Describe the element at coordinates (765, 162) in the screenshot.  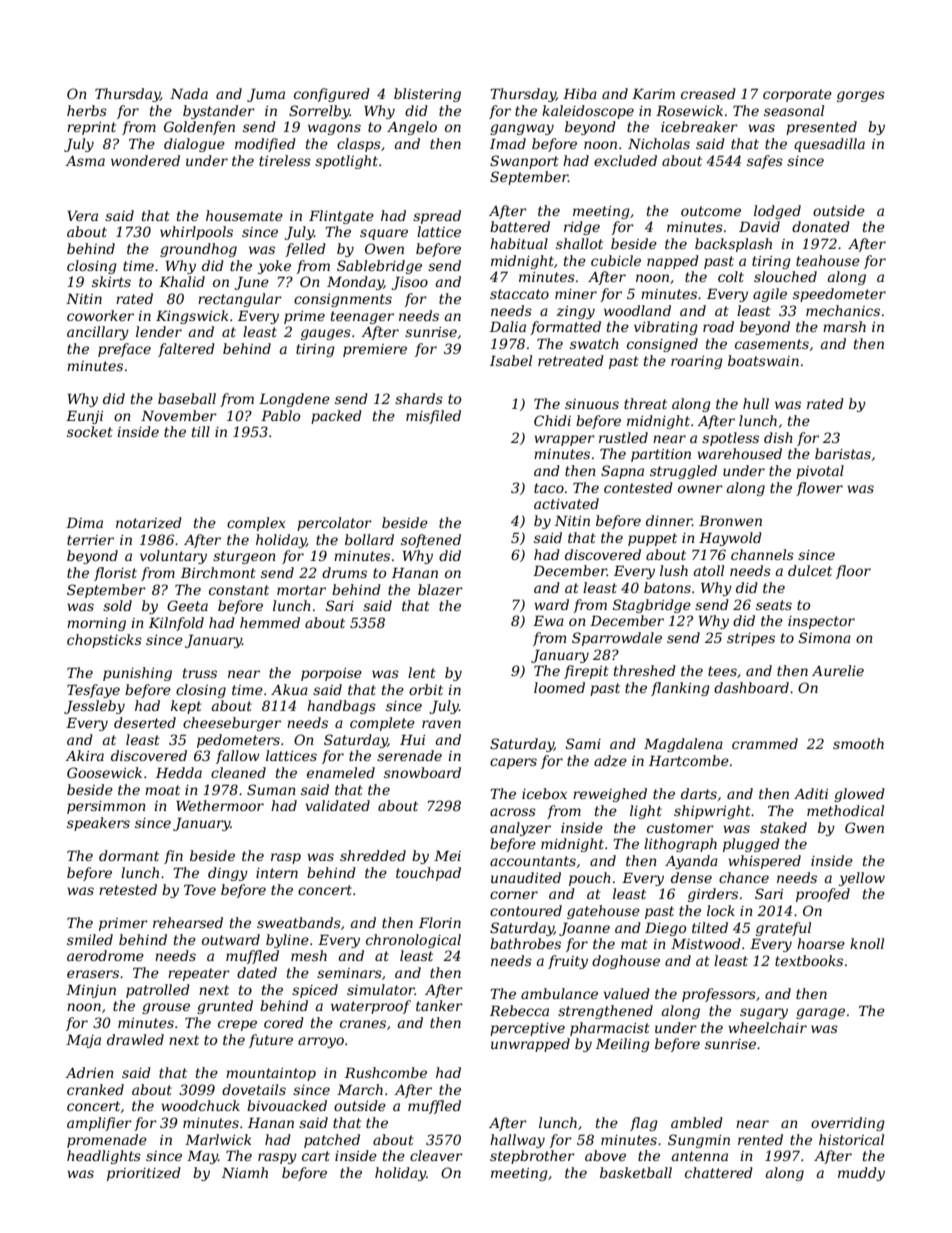
I see `safes` at that location.
